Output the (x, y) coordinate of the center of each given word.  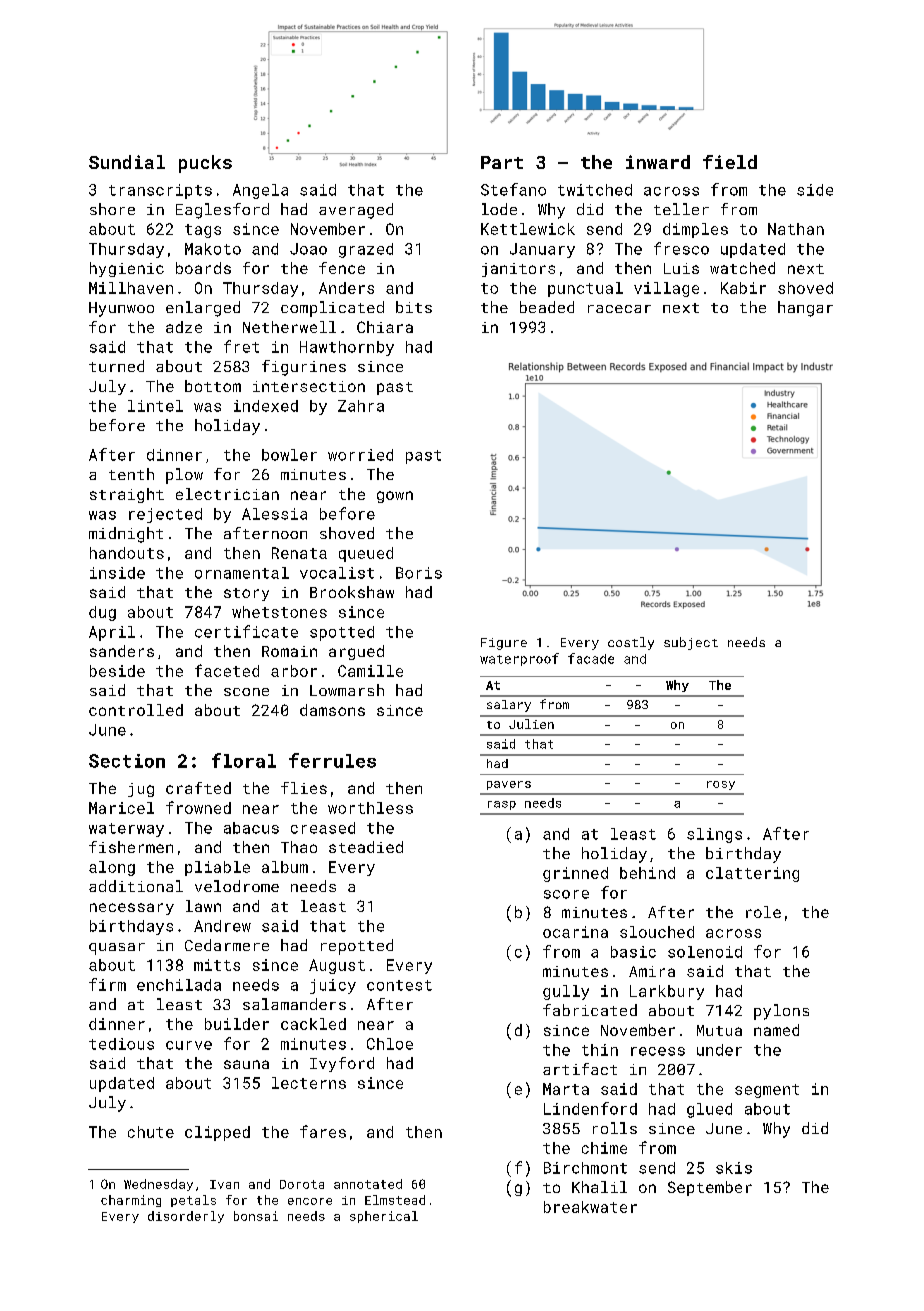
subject (691, 643)
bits (414, 307)
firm (107, 984)
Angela (260, 191)
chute (151, 1132)
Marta (566, 1089)
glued (709, 1110)
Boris (419, 573)
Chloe (390, 1044)
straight (127, 495)
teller (681, 209)
